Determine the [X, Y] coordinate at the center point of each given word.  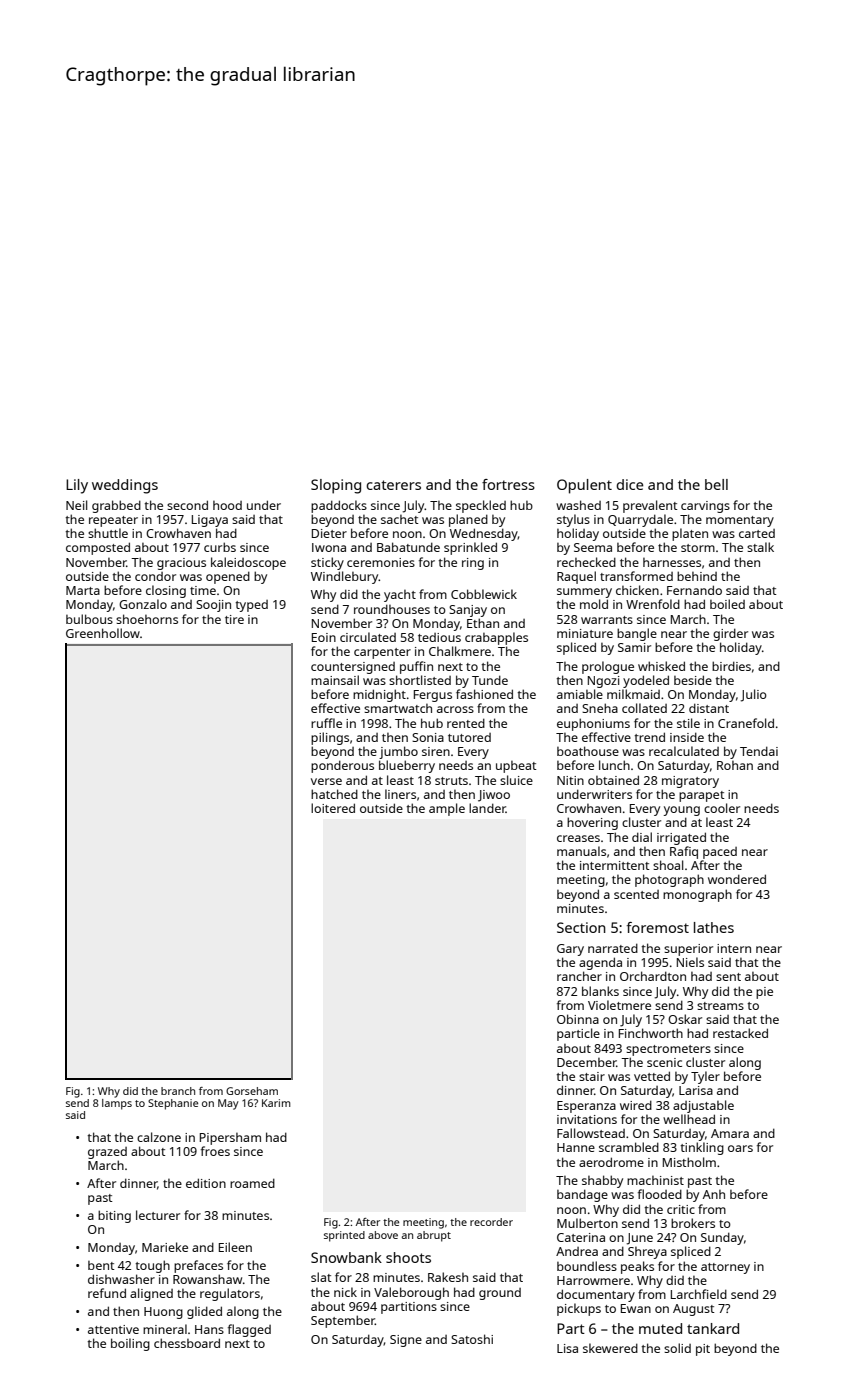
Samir [634, 647]
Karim [276, 1103]
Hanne [576, 1147]
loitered [333, 808]
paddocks [339, 506]
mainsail [335, 680]
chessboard [187, 1343]
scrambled [629, 1147]
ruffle [326, 723]
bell [716, 484]
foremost [658, 927]
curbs [220, 547]
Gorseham [252, 1091]
